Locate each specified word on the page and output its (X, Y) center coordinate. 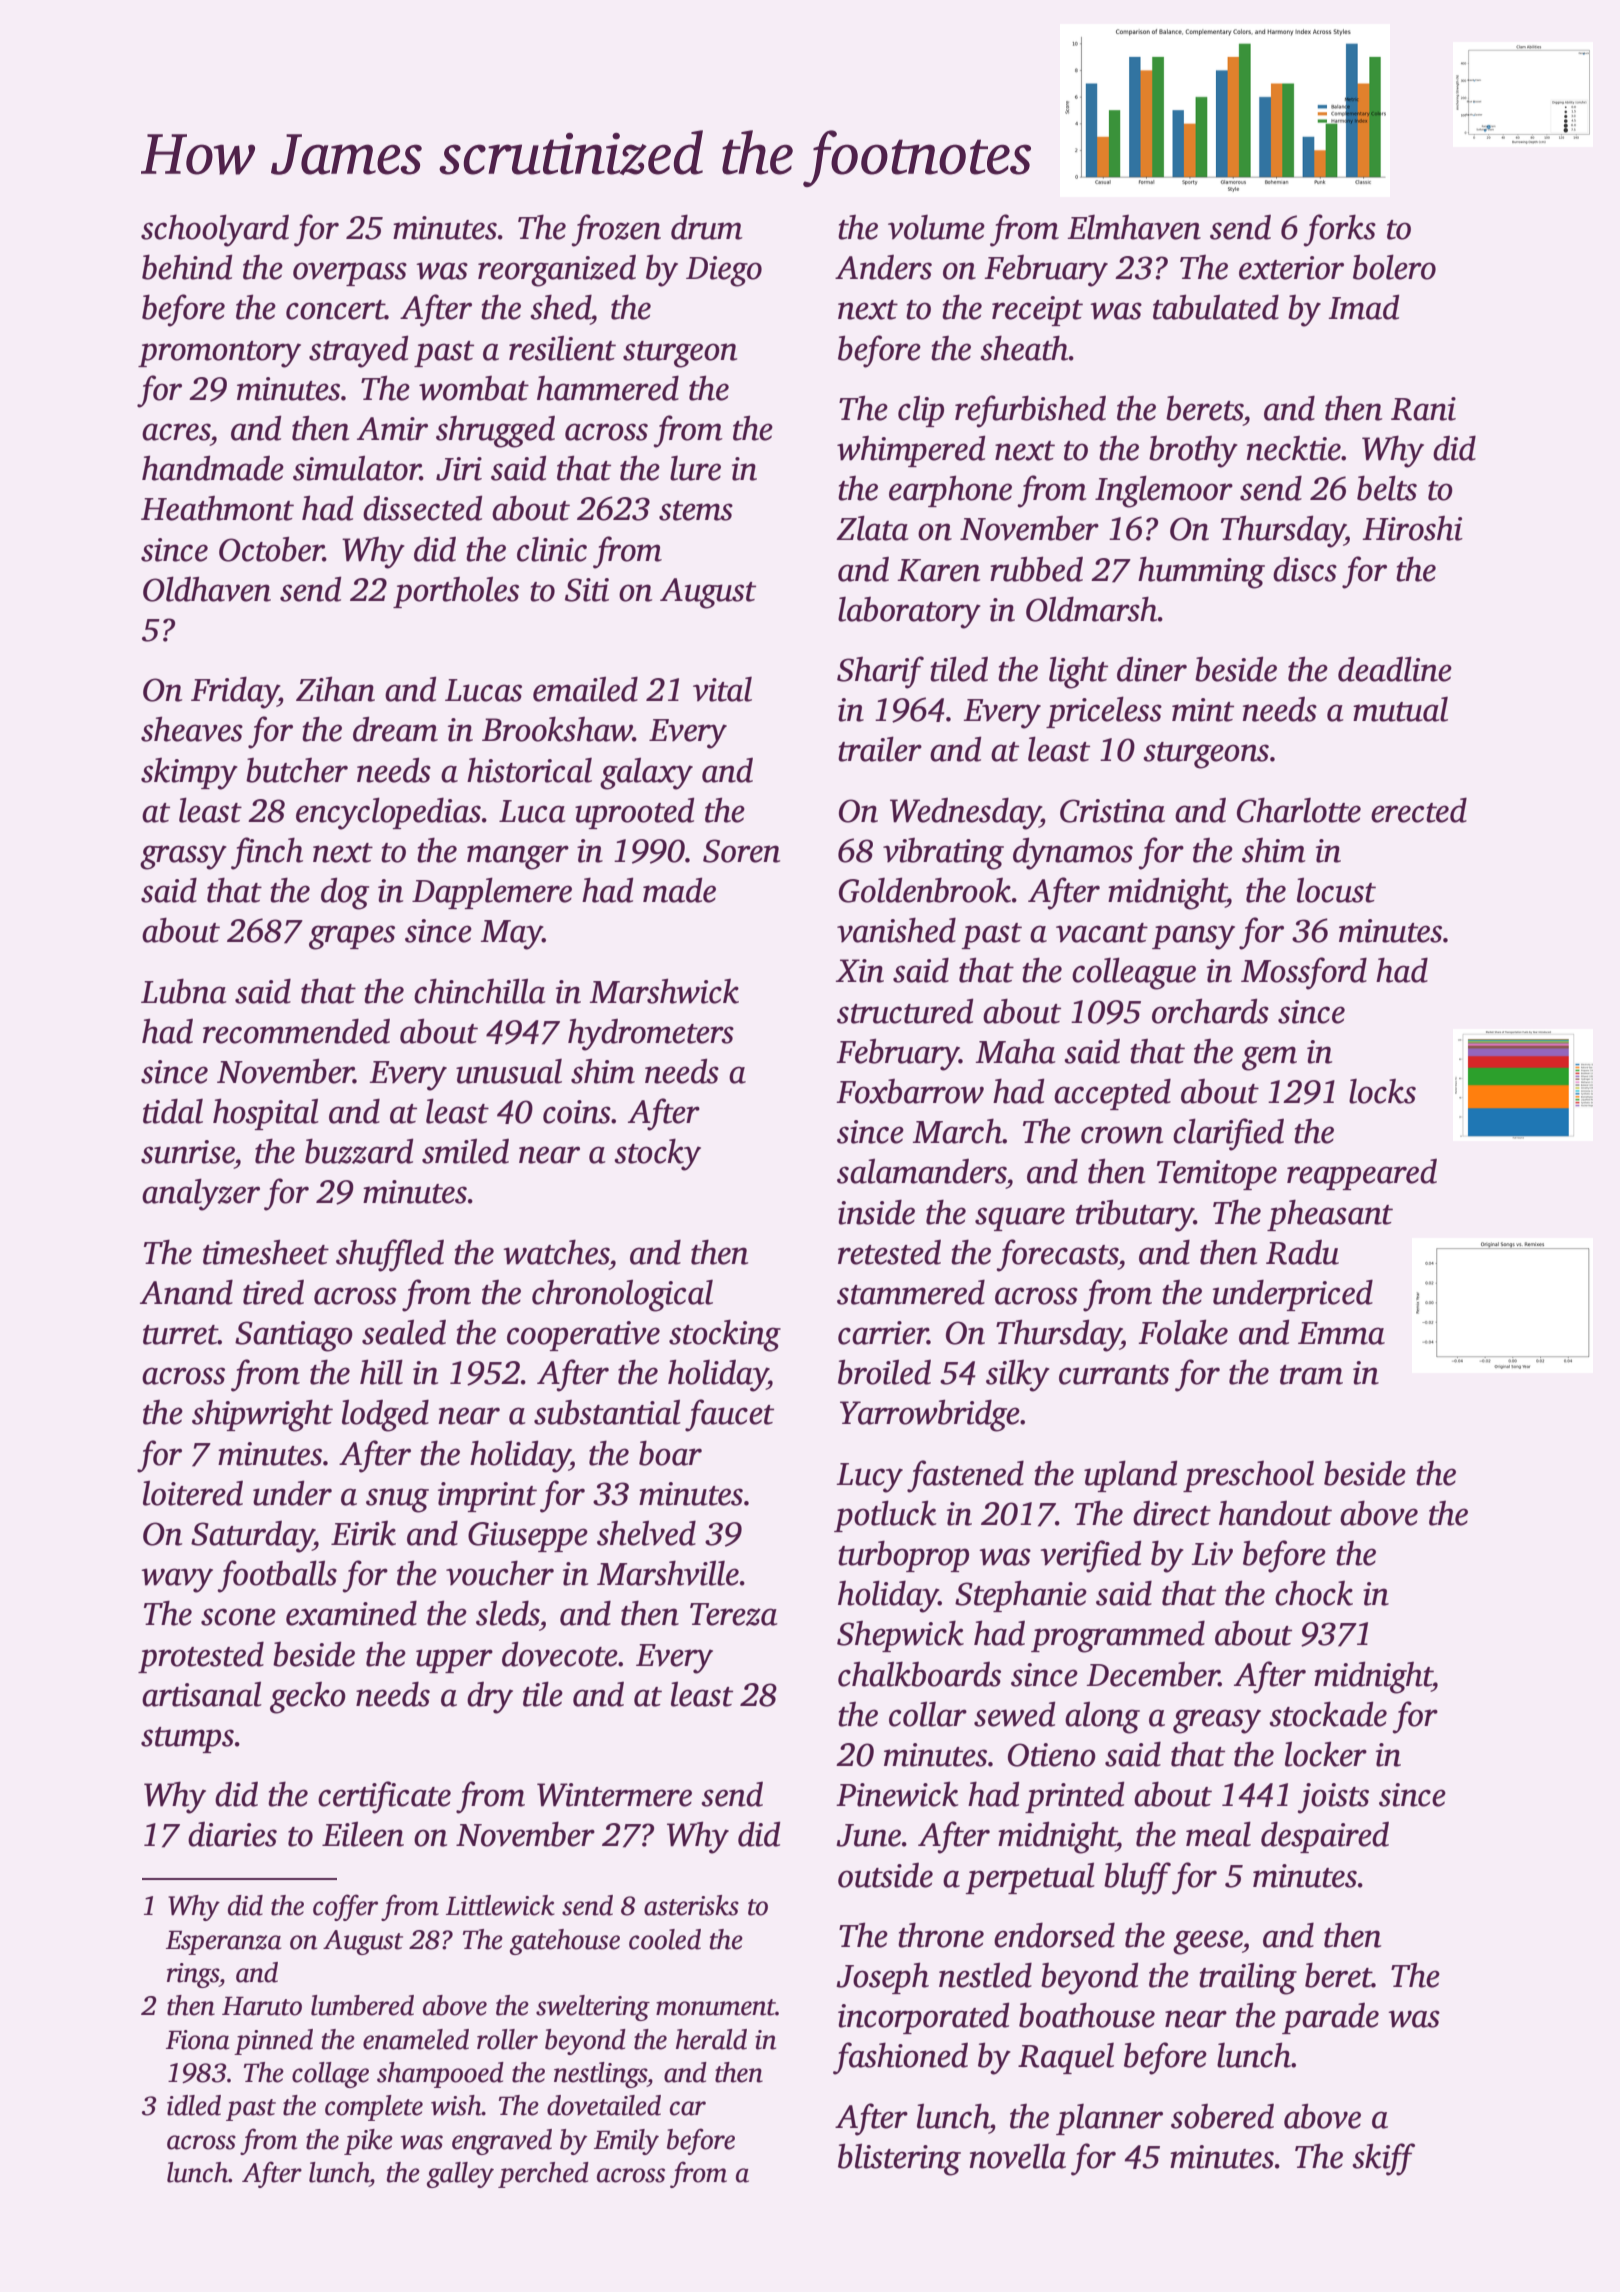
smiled (465, 1151)
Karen (938, 570)
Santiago (294, 1336)
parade (1330, 2018)
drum (707, 227)
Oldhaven (207, 589)
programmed (1118, 1636)
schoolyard (215, 230)
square (1020, 1219)
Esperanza (223, 1942)
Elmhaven (1134, 227)
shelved (646, 1533)
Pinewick (897, 1794)
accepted (1112, 1094)
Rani (1423, 409)
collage (330, 2075)
